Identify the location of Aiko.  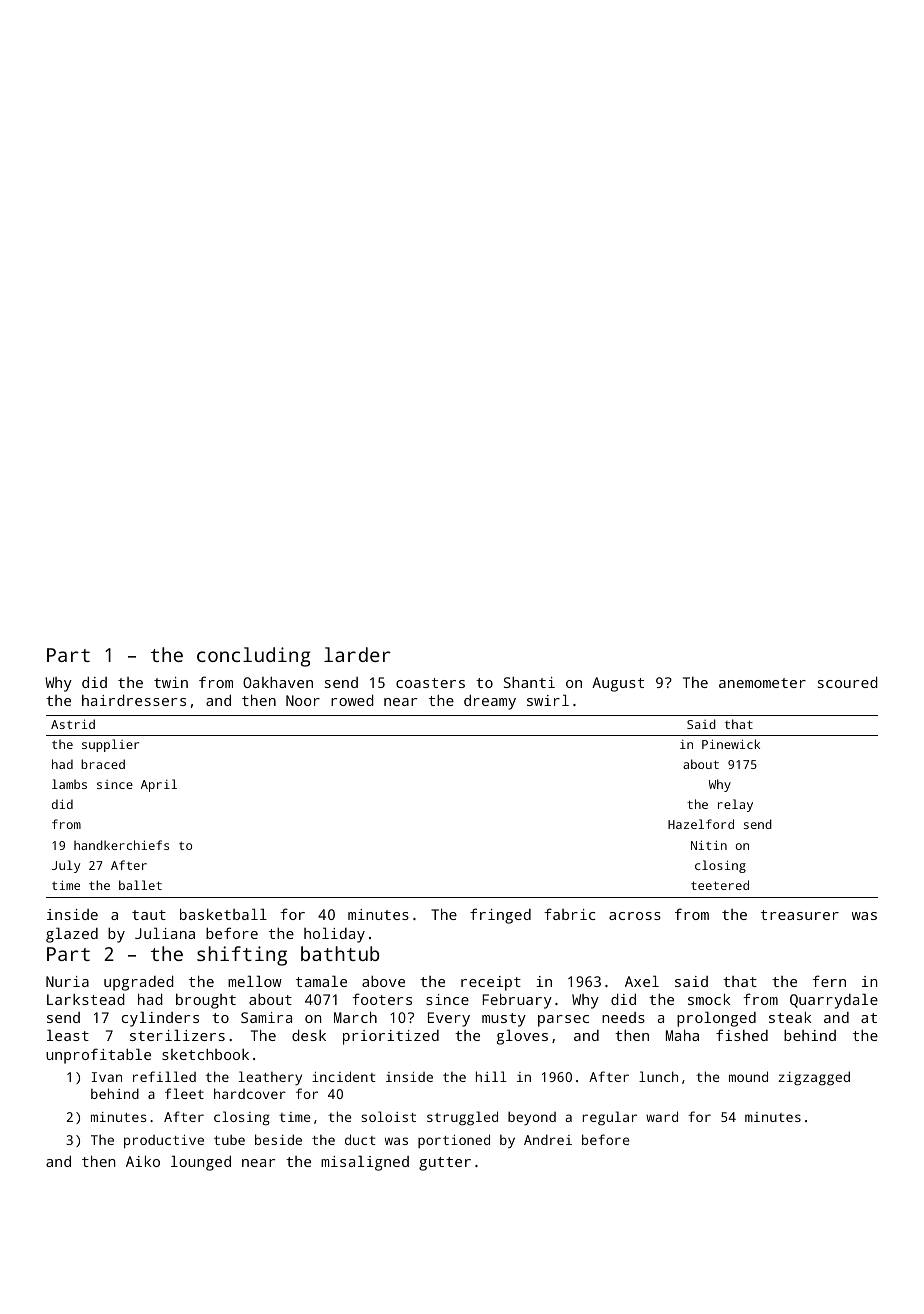
(143, 1161).
